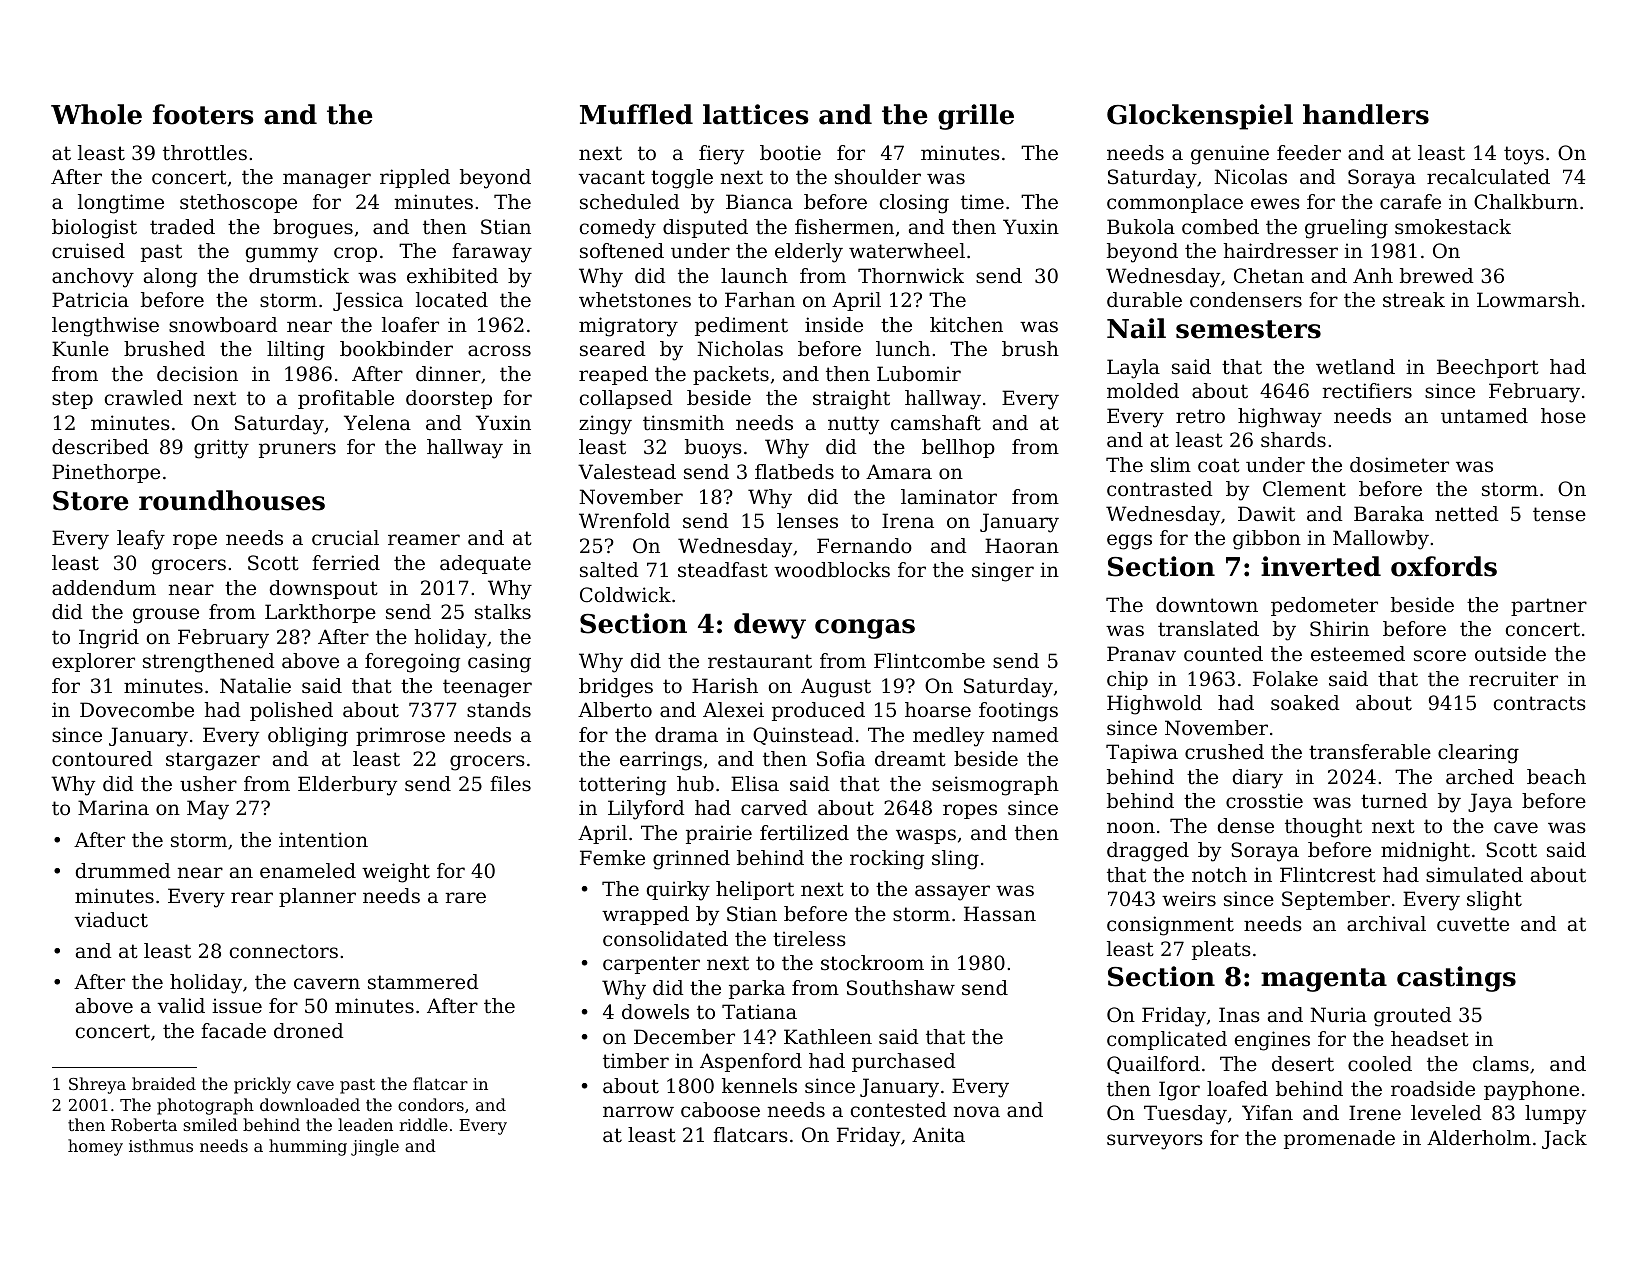  What do you see at coordinates (1266, 514) in the screenshot?
I see `Dawit` at bounding box center [1266, 514].
